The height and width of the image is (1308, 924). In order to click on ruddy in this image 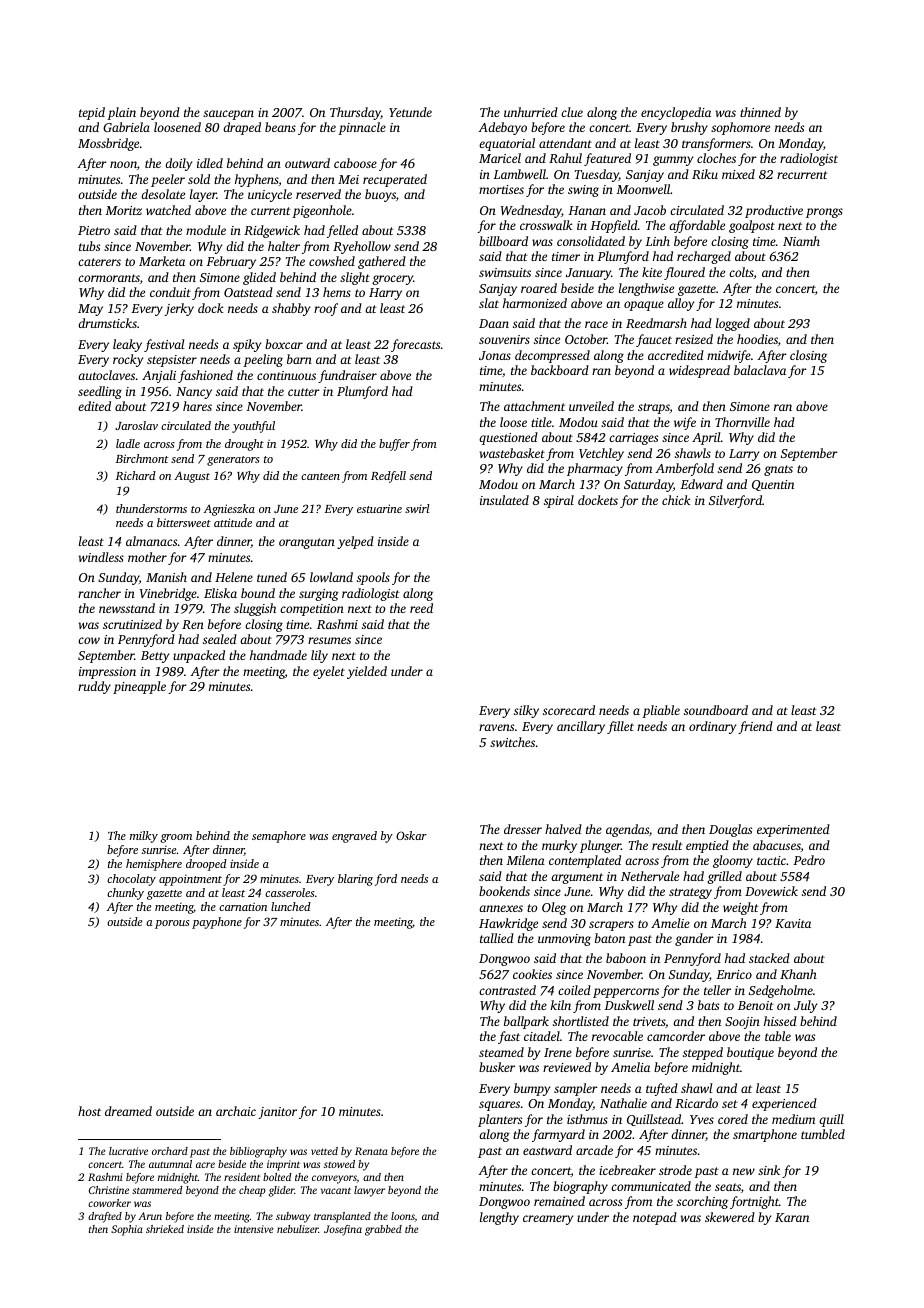, I will do `click(94, 687)`.
